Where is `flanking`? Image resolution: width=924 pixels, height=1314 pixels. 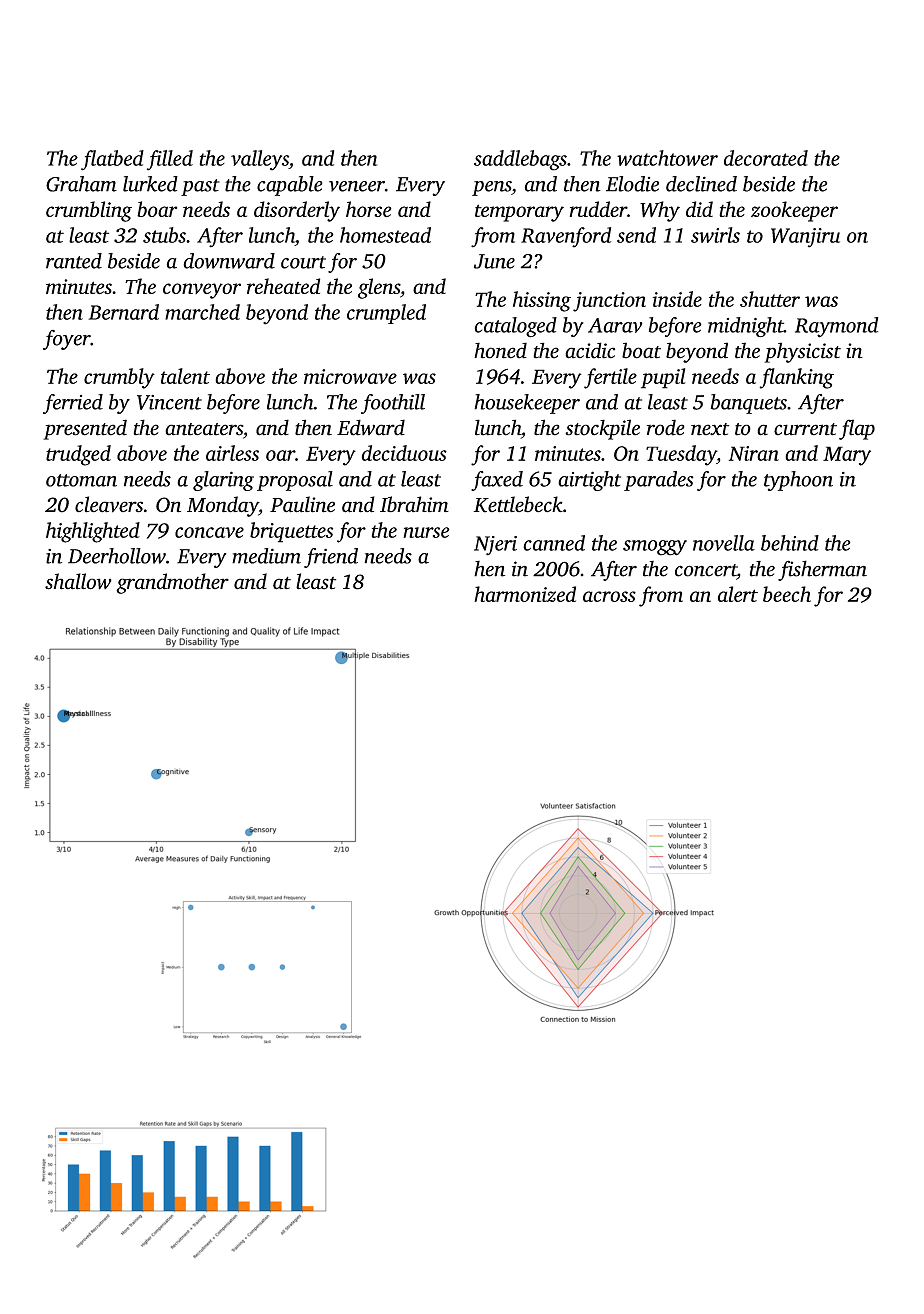 flanking is located at coordinates (796, 378).
